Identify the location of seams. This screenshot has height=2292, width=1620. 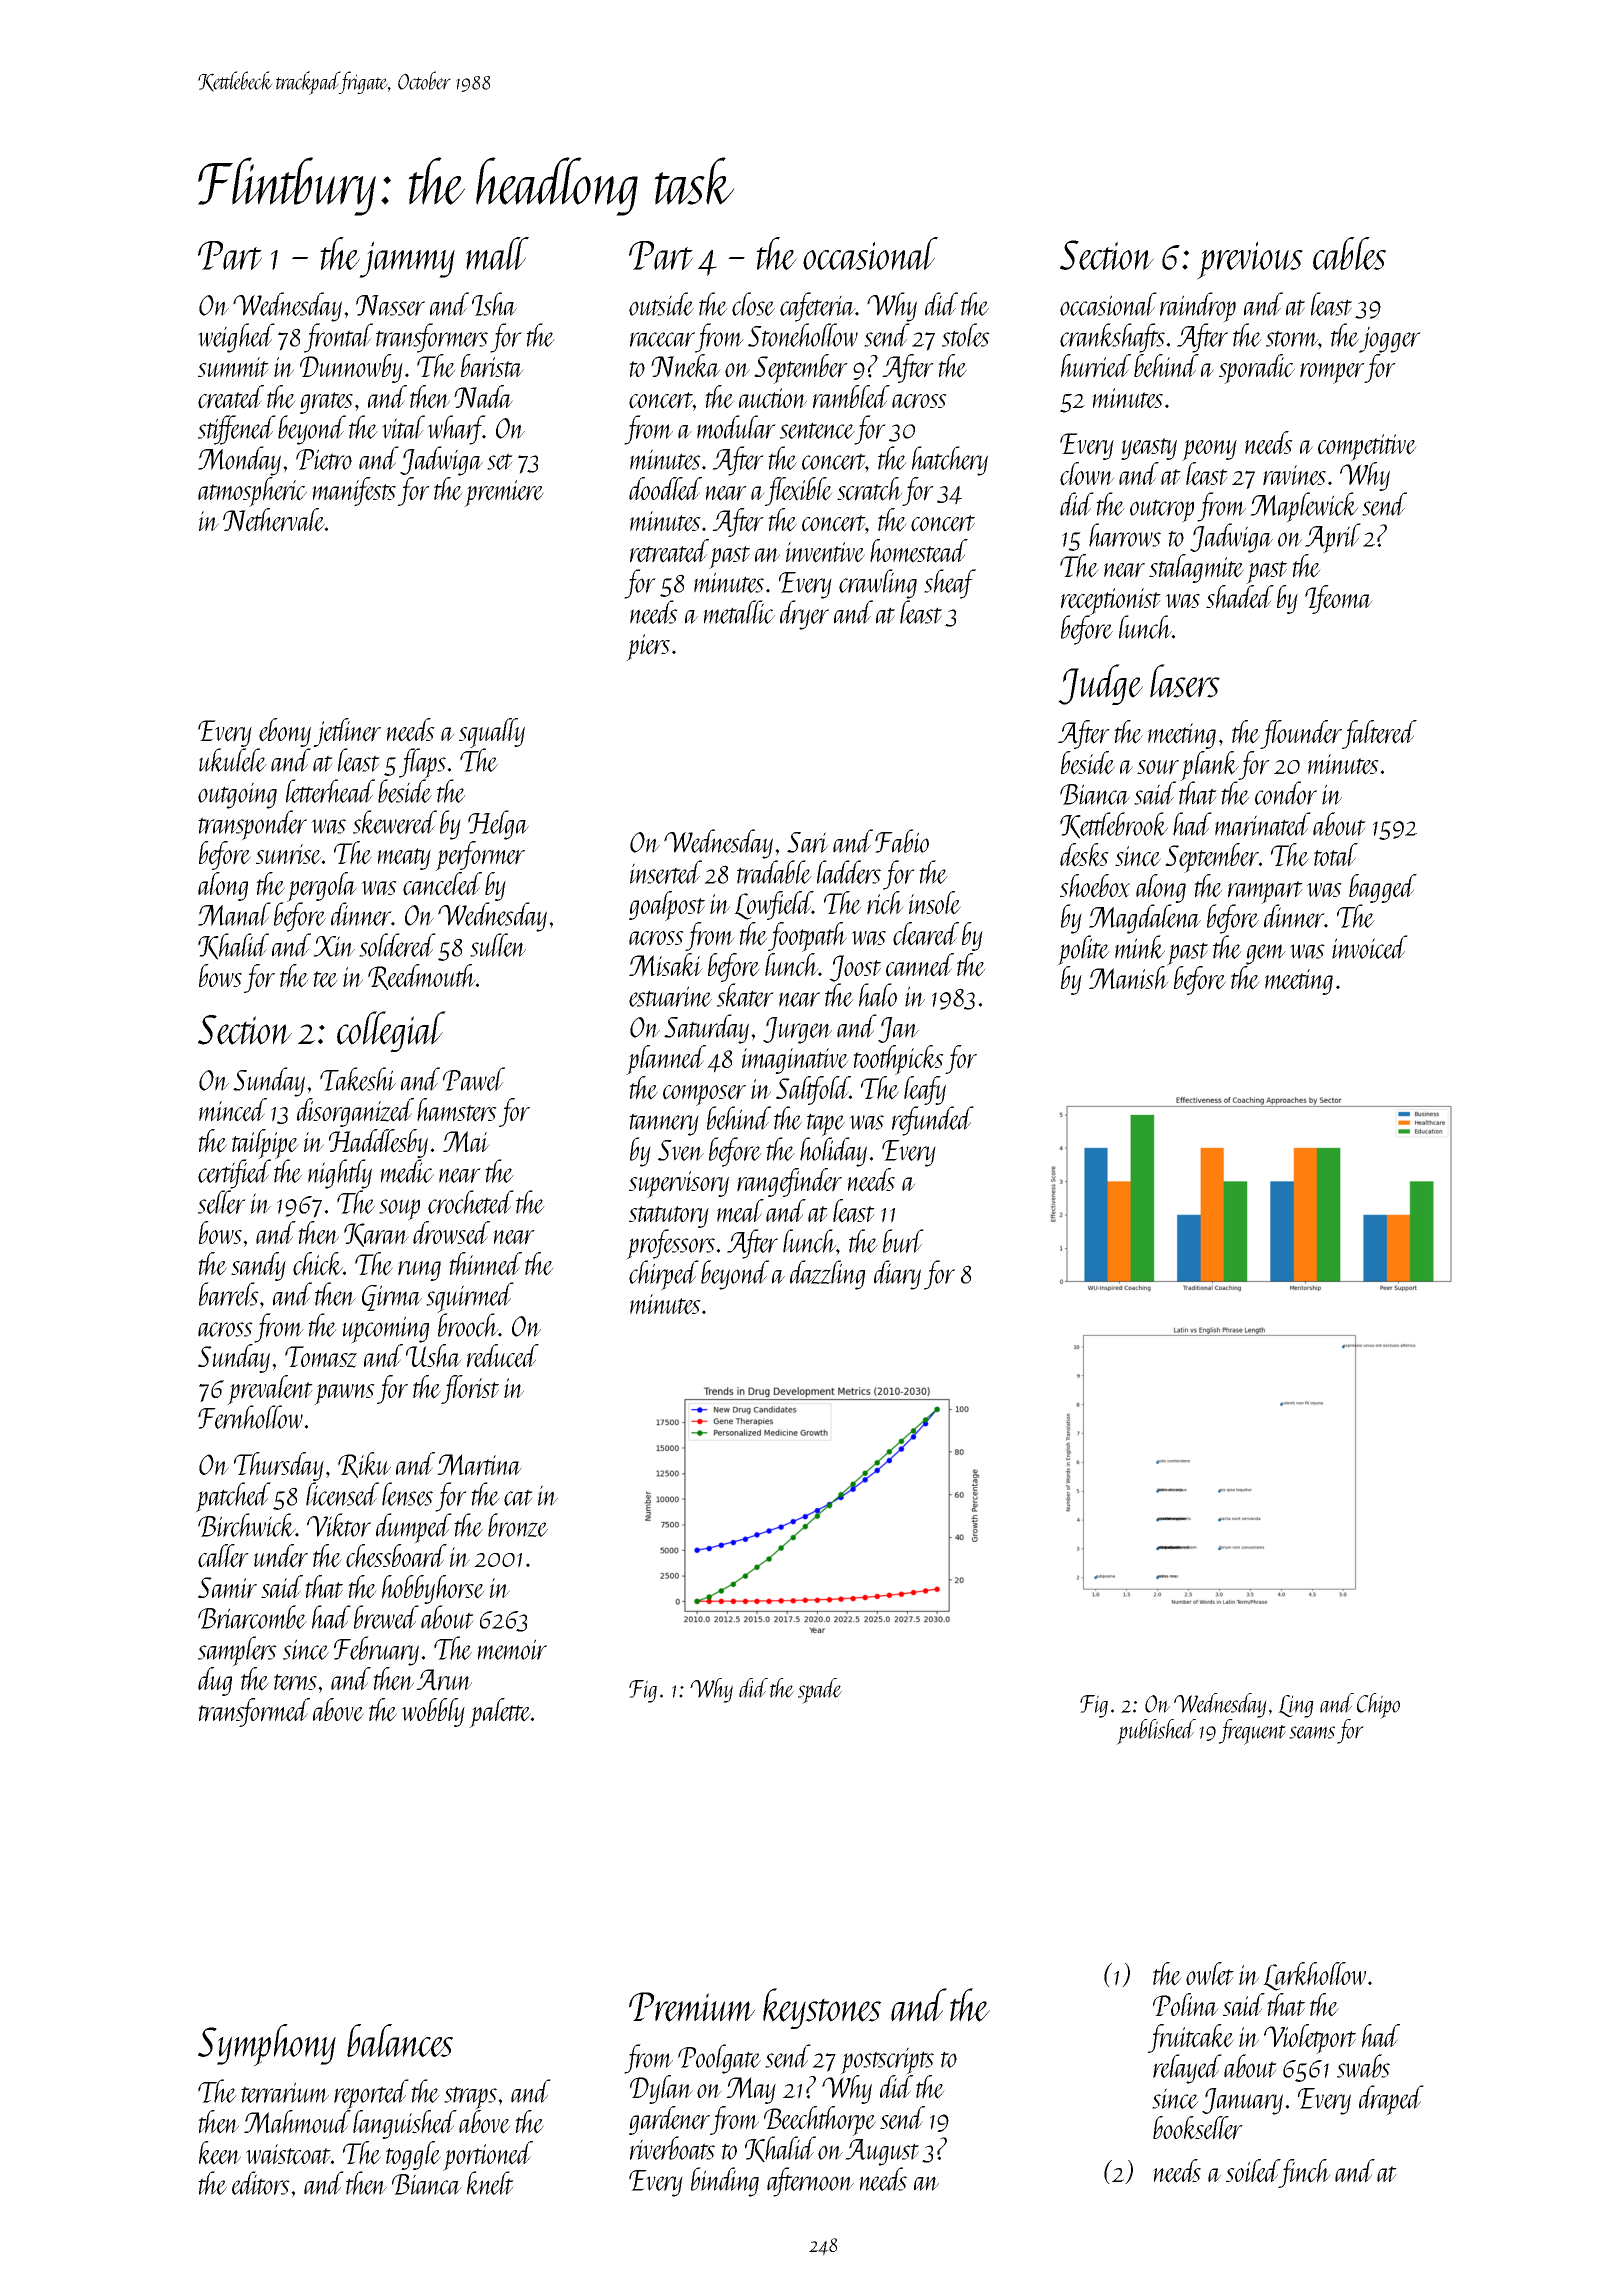
(1312, 1732).
